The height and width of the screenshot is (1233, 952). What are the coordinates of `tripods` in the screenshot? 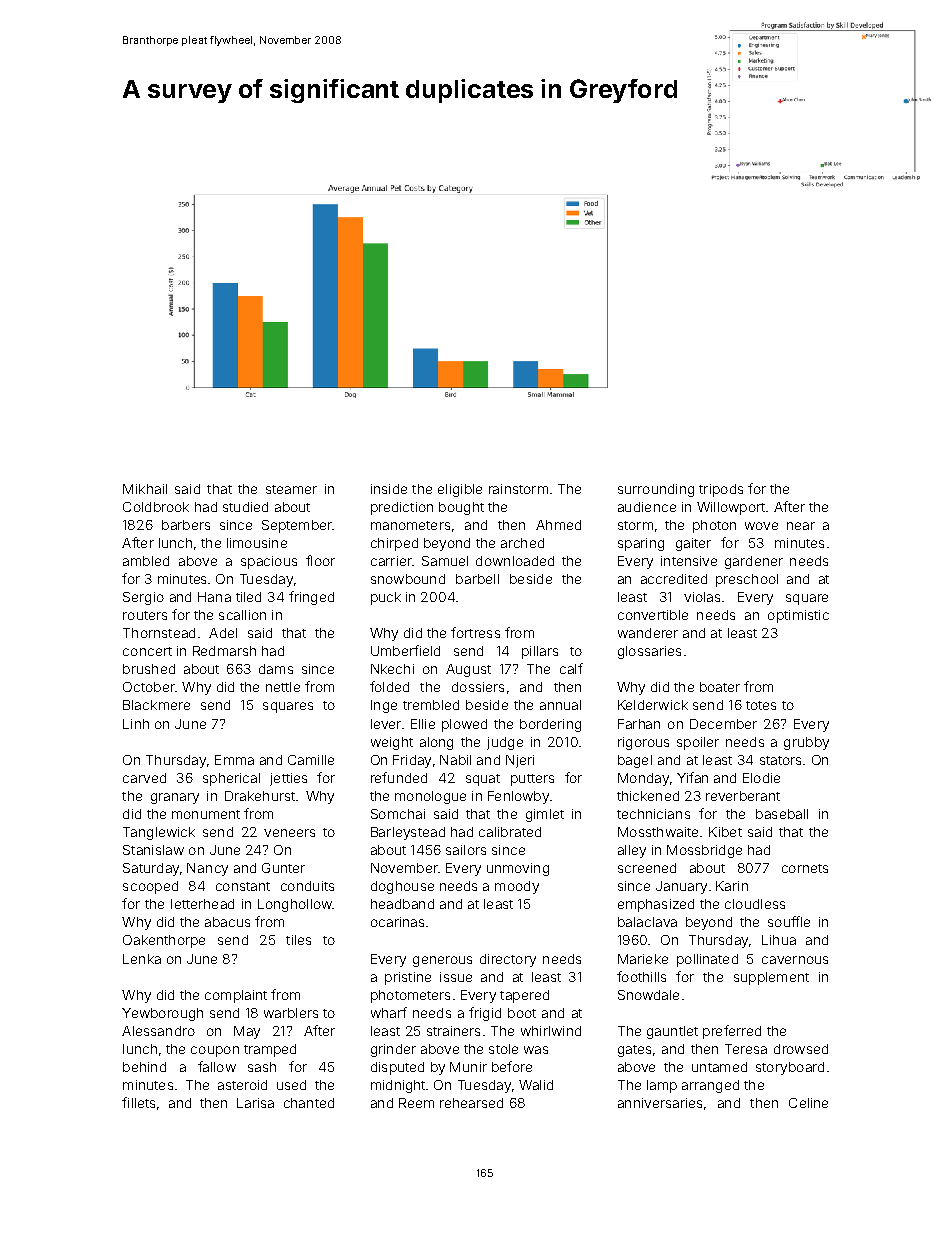 It's located at (721, 490).
